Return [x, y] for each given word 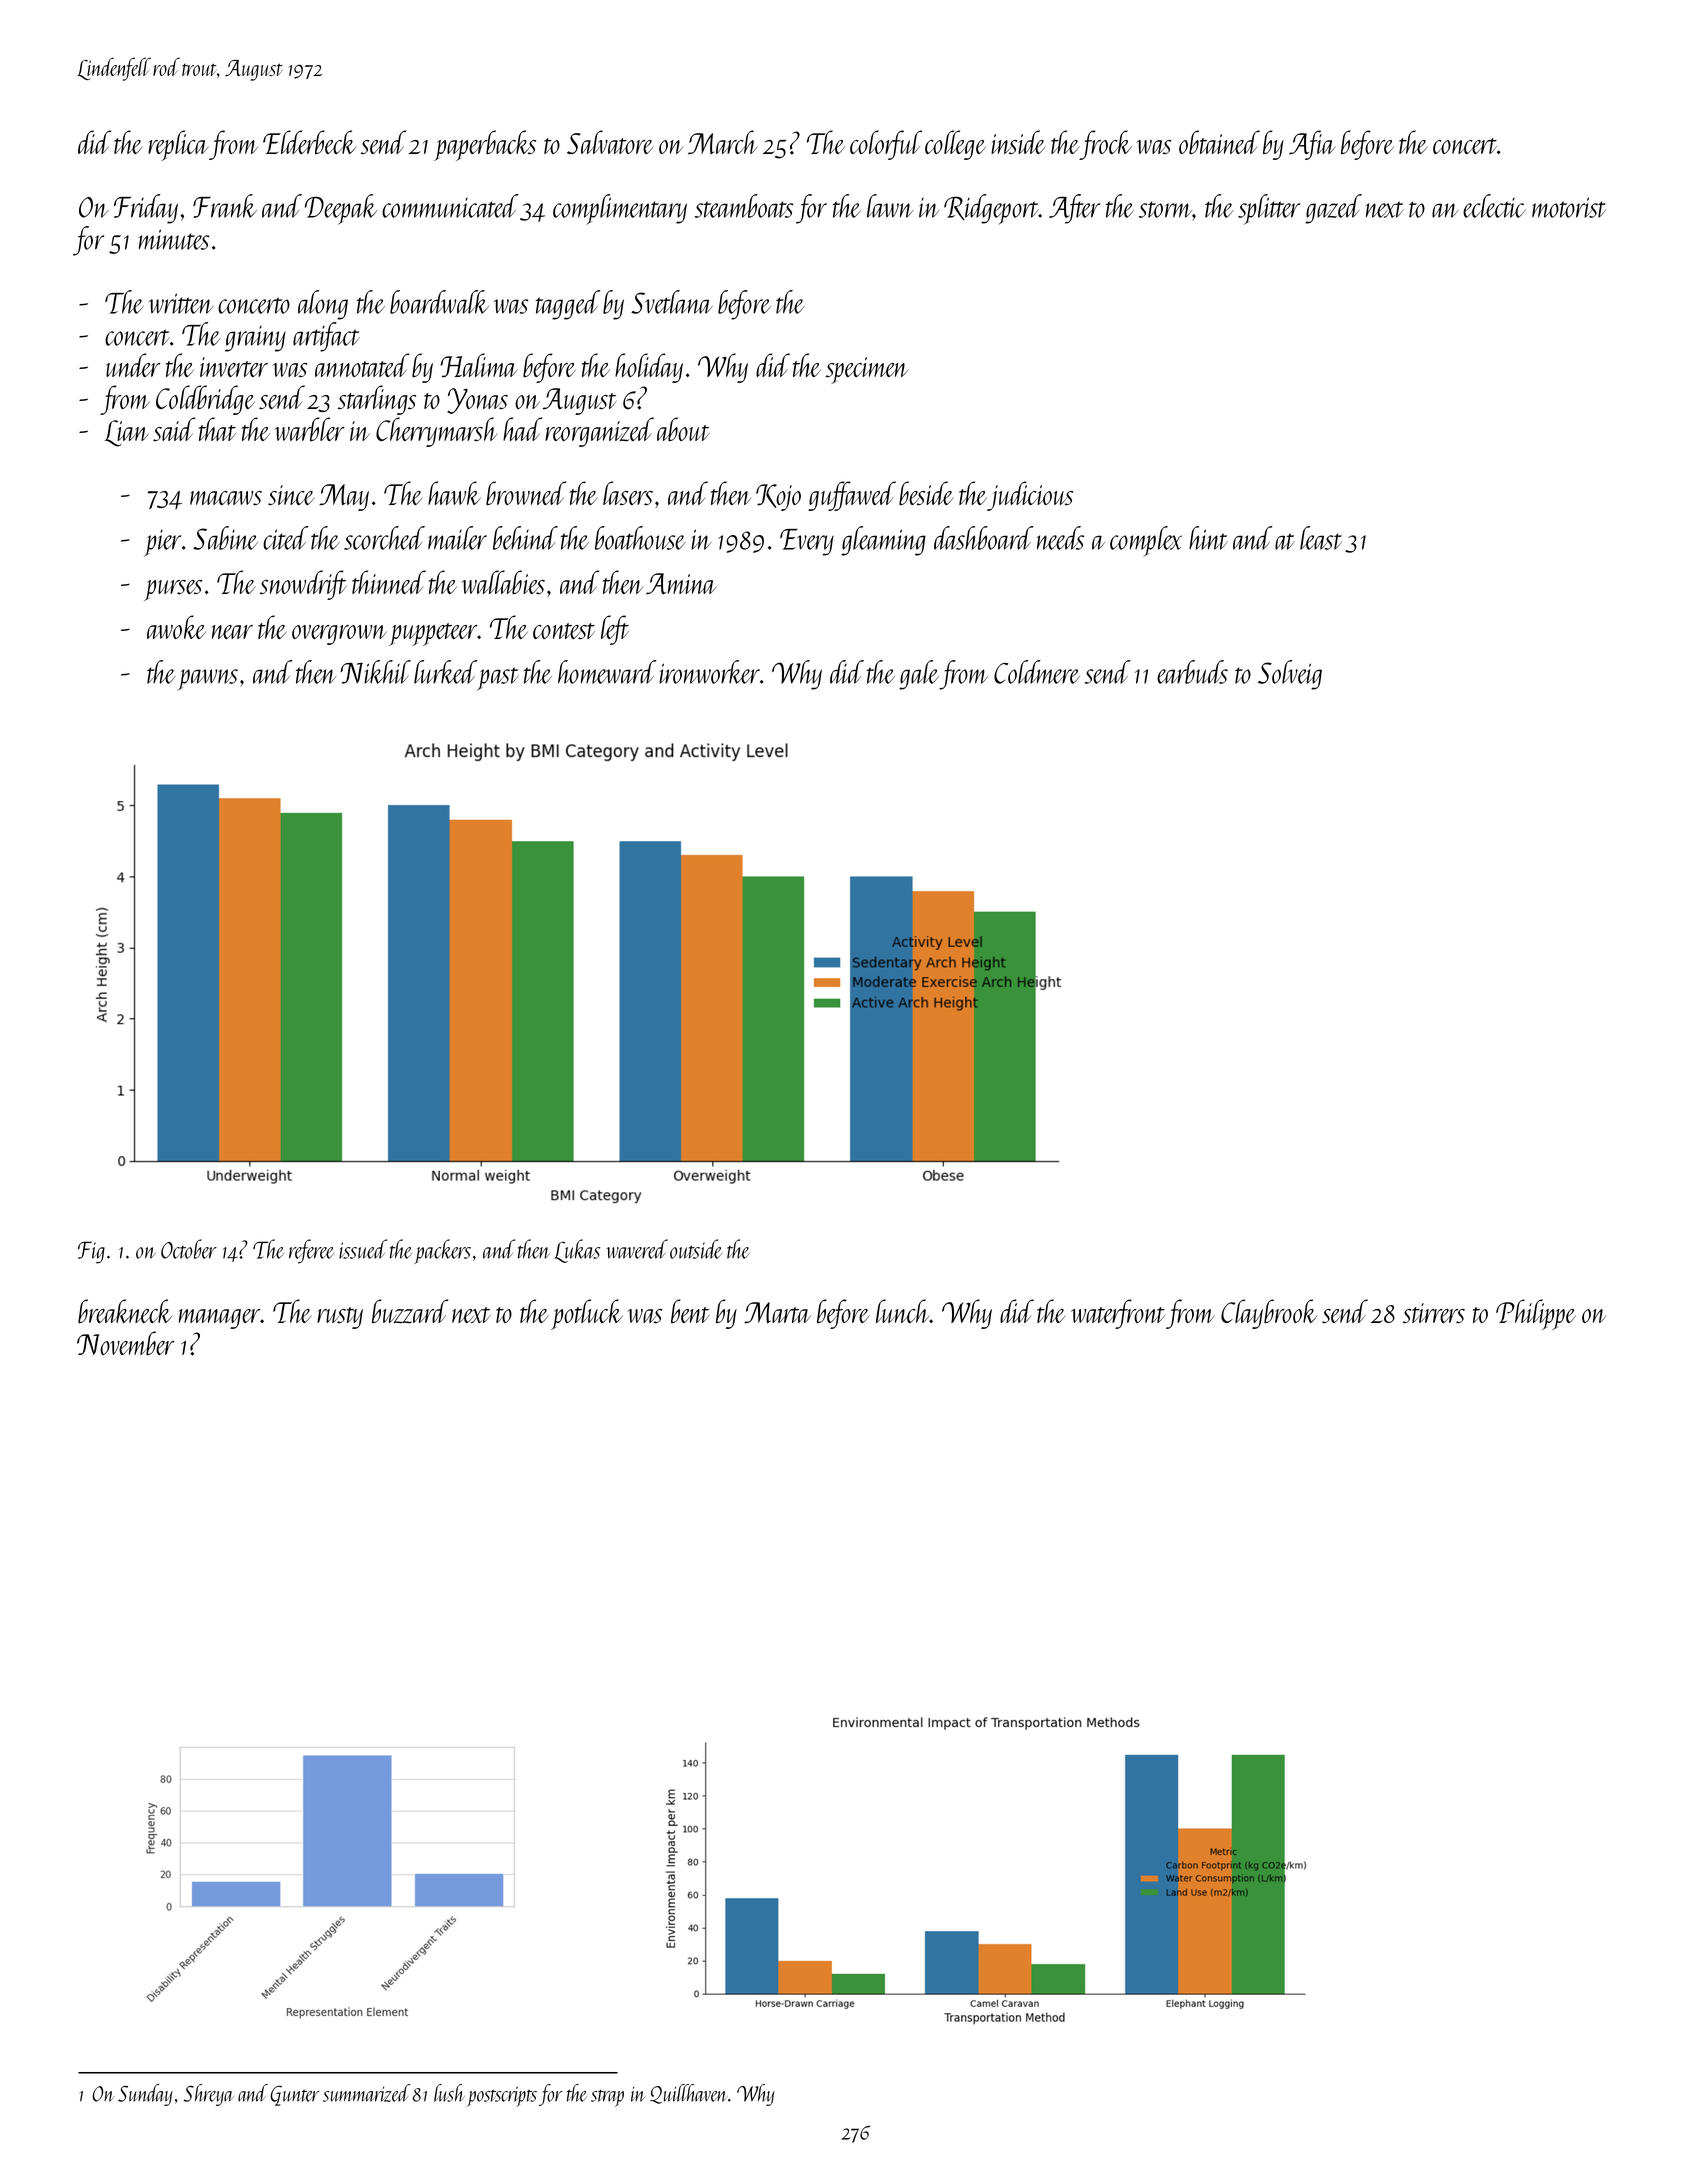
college [955, 145]
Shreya [209, 2095]
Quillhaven [689, 2094]
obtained [1219, 142]
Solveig [1290, 675]
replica [178, 145]
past [498, 678]
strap [607, 2098]
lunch [903, 1311]
